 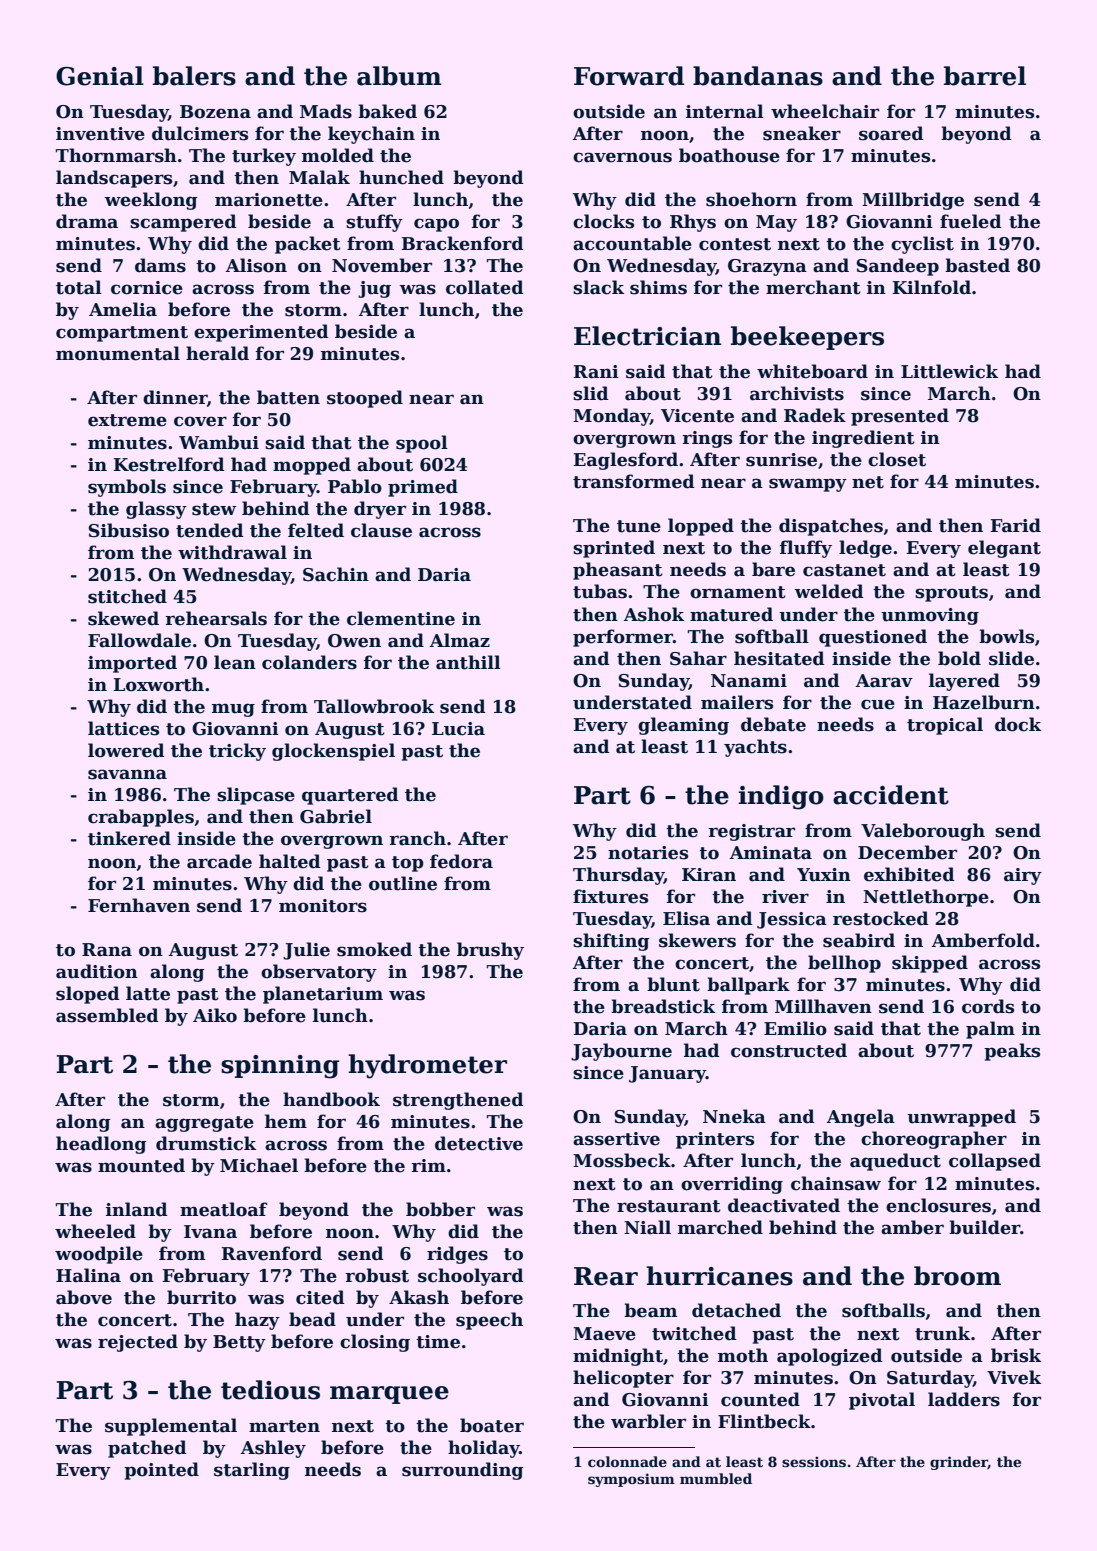 What do you see at coordinates (252, 1471) in the image?
I see `starling` at bounding box center [252, 1471].
